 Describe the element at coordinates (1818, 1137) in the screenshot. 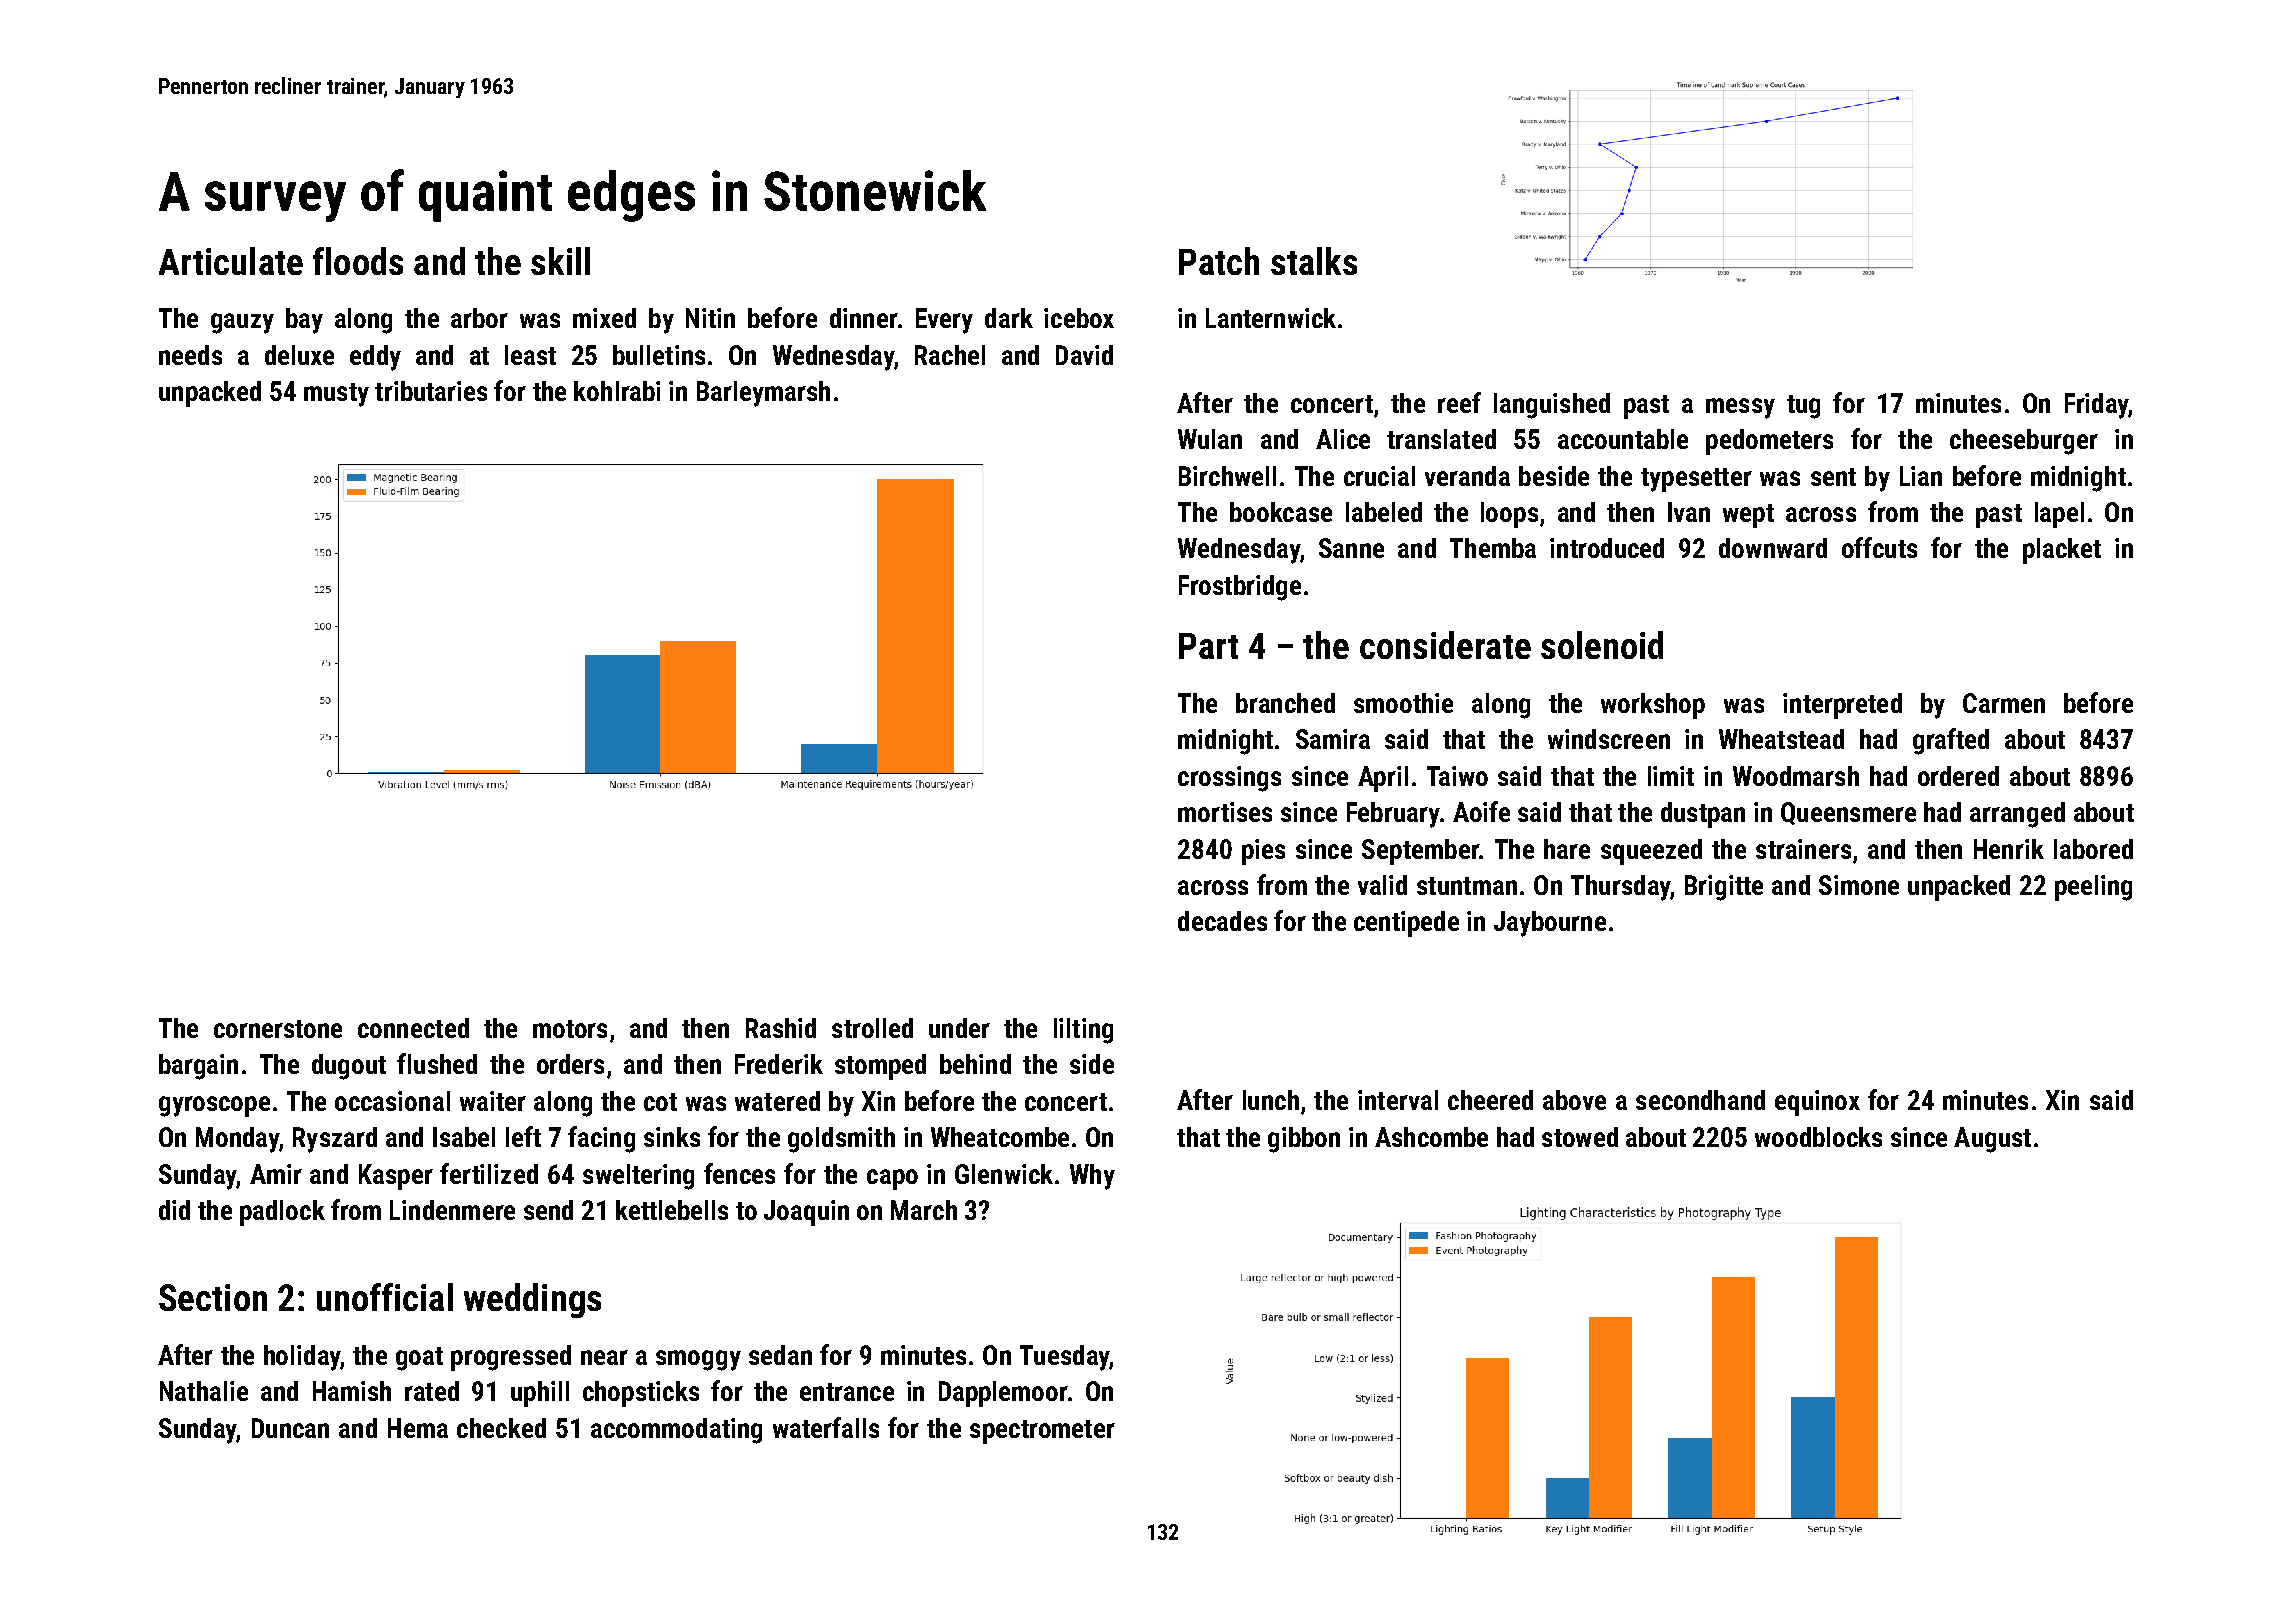

I see `woodblocks` at that location.
